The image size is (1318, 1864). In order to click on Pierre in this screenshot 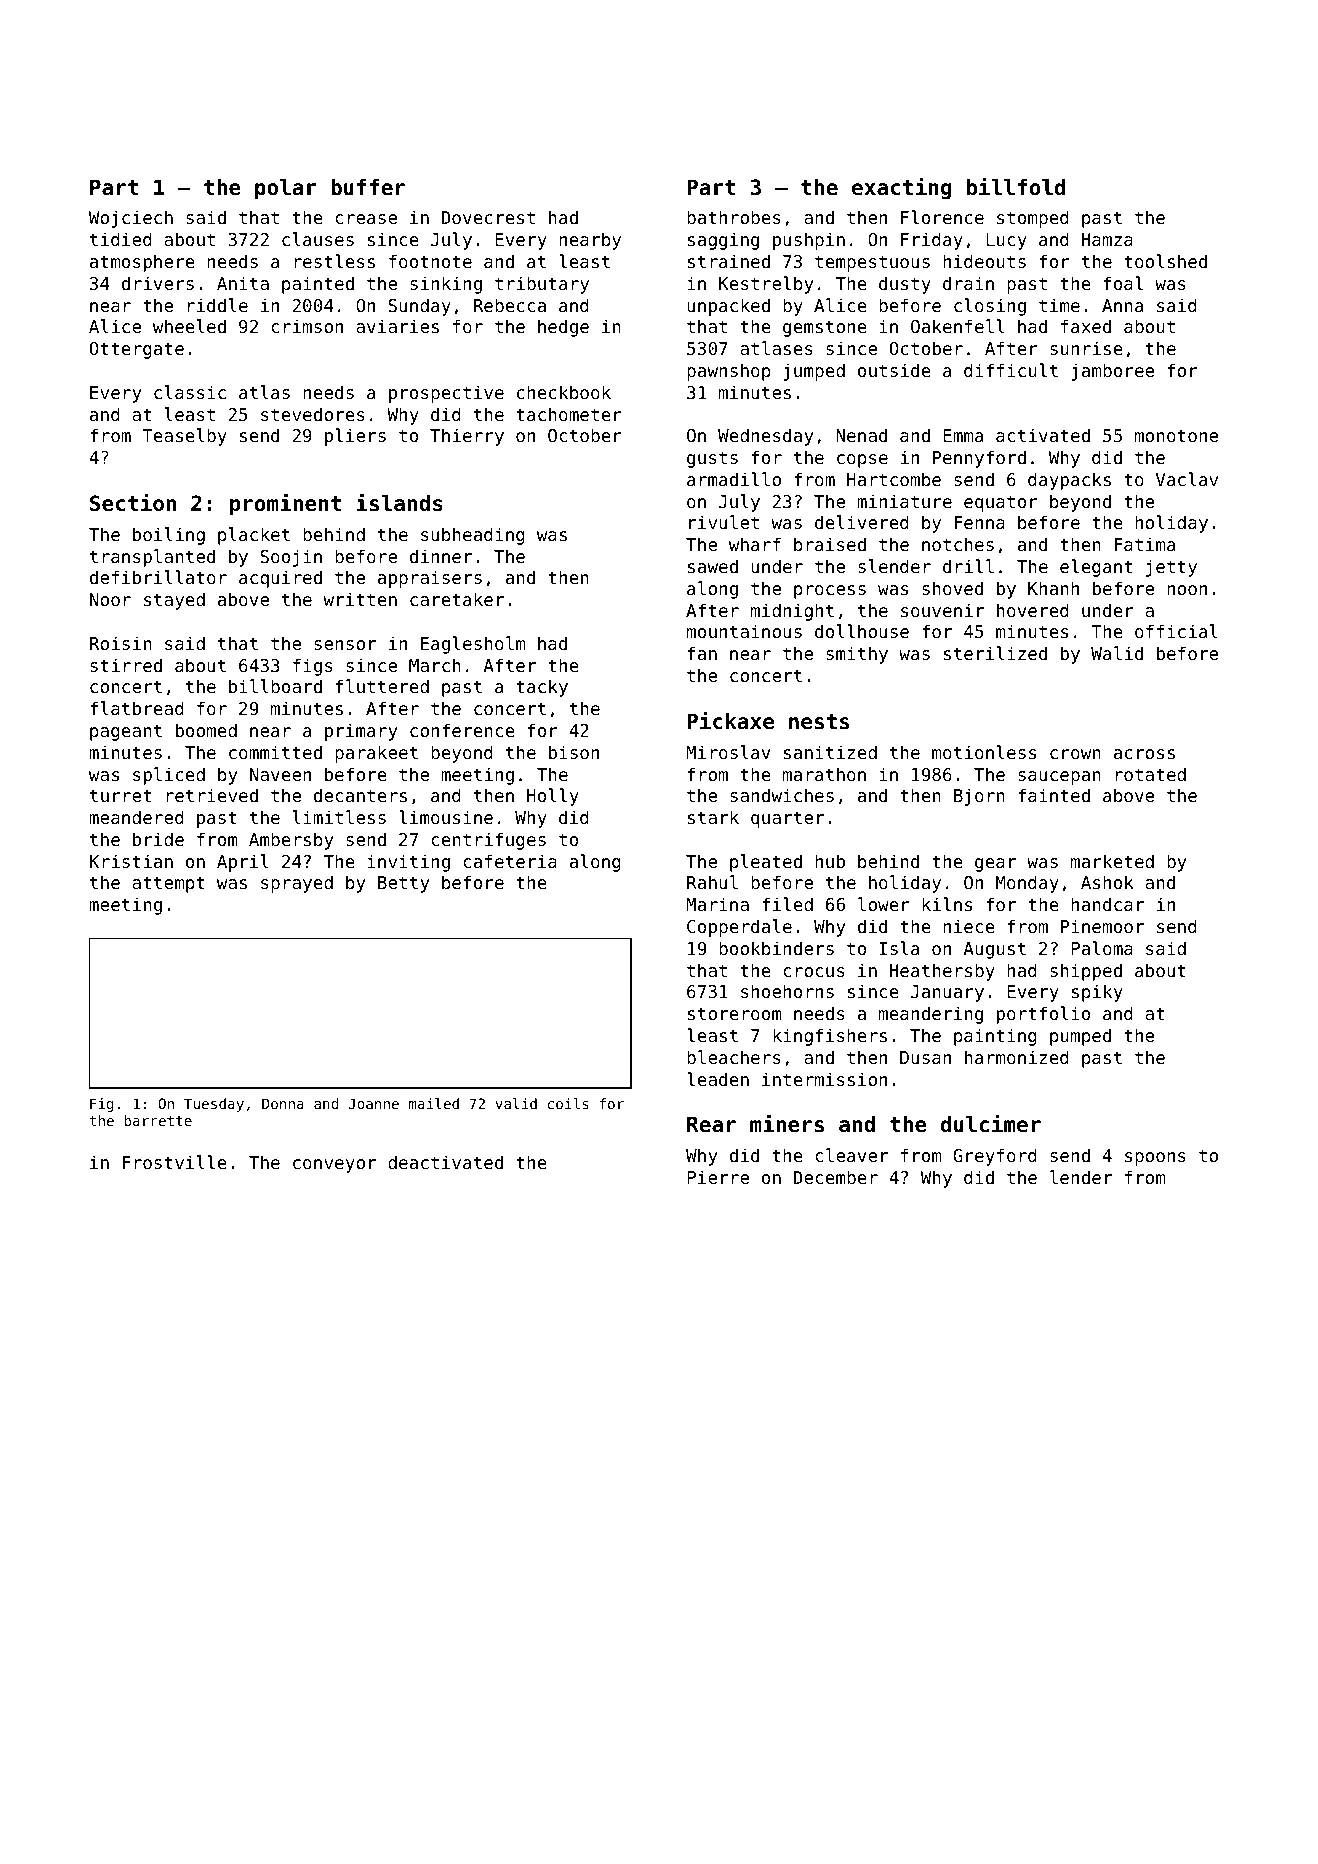, I will do `click(718, 1177)`.
